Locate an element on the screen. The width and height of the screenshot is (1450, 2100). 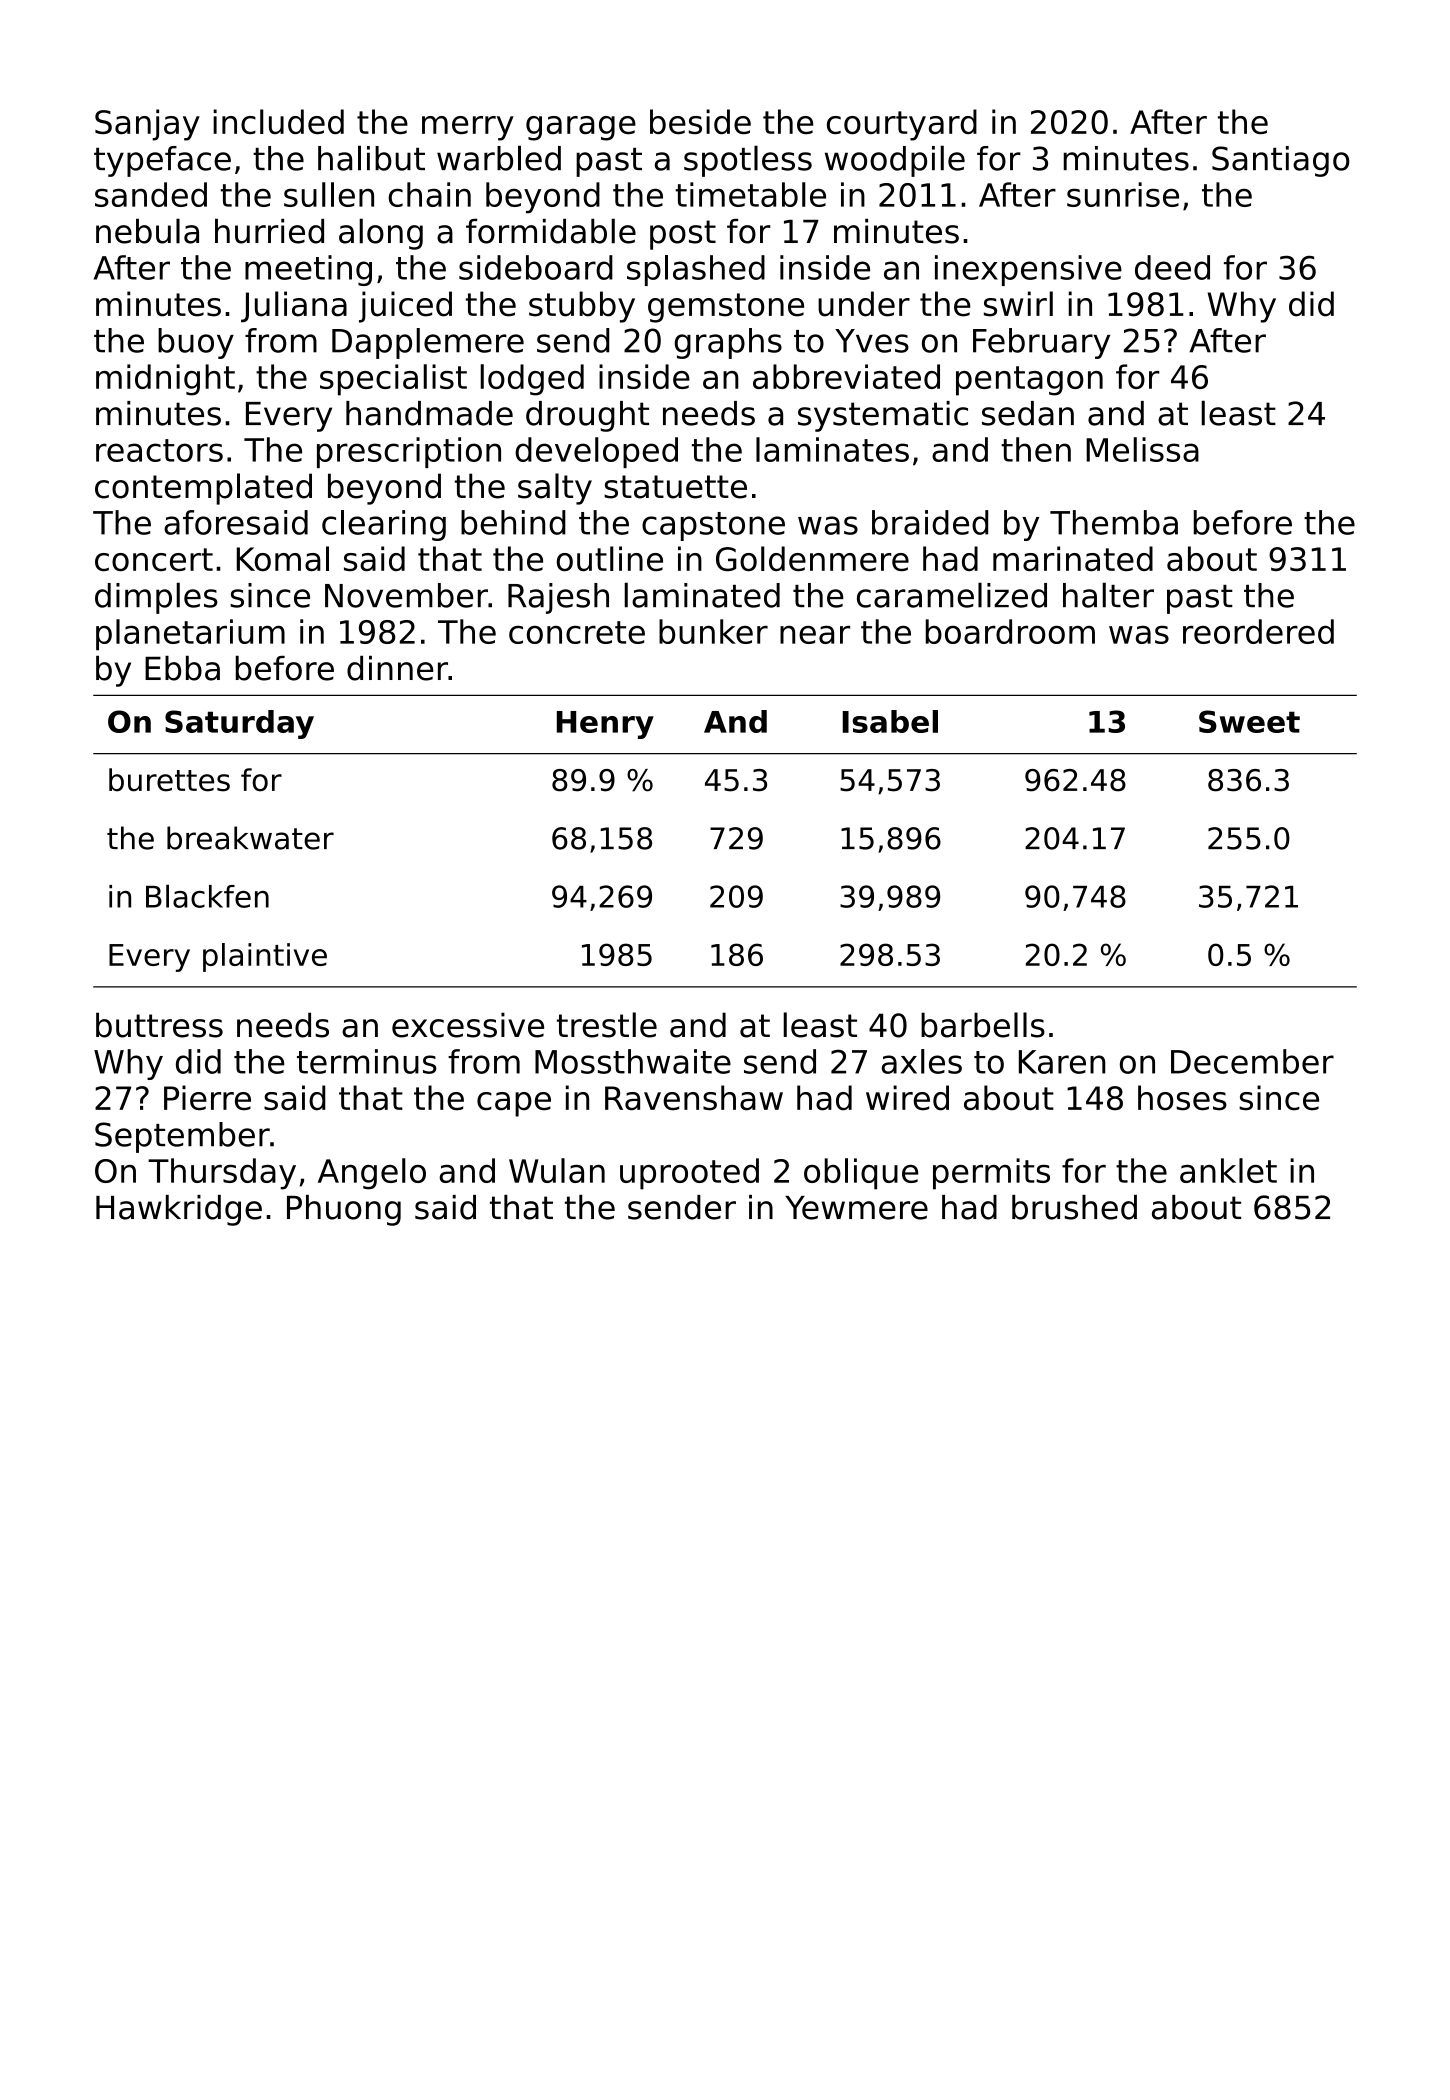
then is located at coordinates (1036, 449).
